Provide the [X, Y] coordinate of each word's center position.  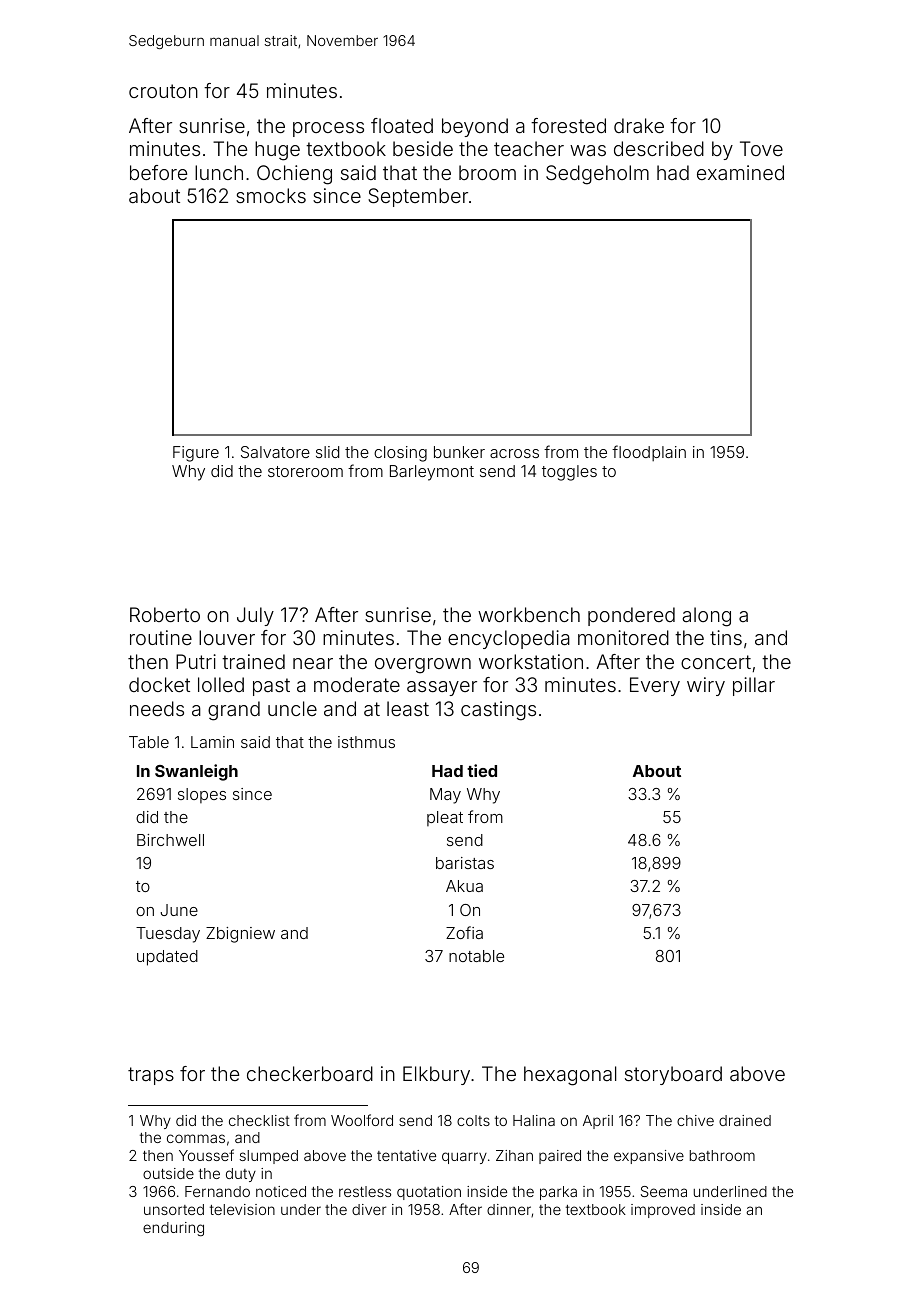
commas [196, 1138]
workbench [529, 614]
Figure [196, 454]
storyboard [673, 1075]
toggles [569, 473]
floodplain [649, 453]
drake [639, 125]
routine [161, 637]
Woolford [362, 1120]
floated [402, 125]
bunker [459, 452]
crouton [163, 91]
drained [745, 1120]
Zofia [464, 932]
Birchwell [170, 840]
